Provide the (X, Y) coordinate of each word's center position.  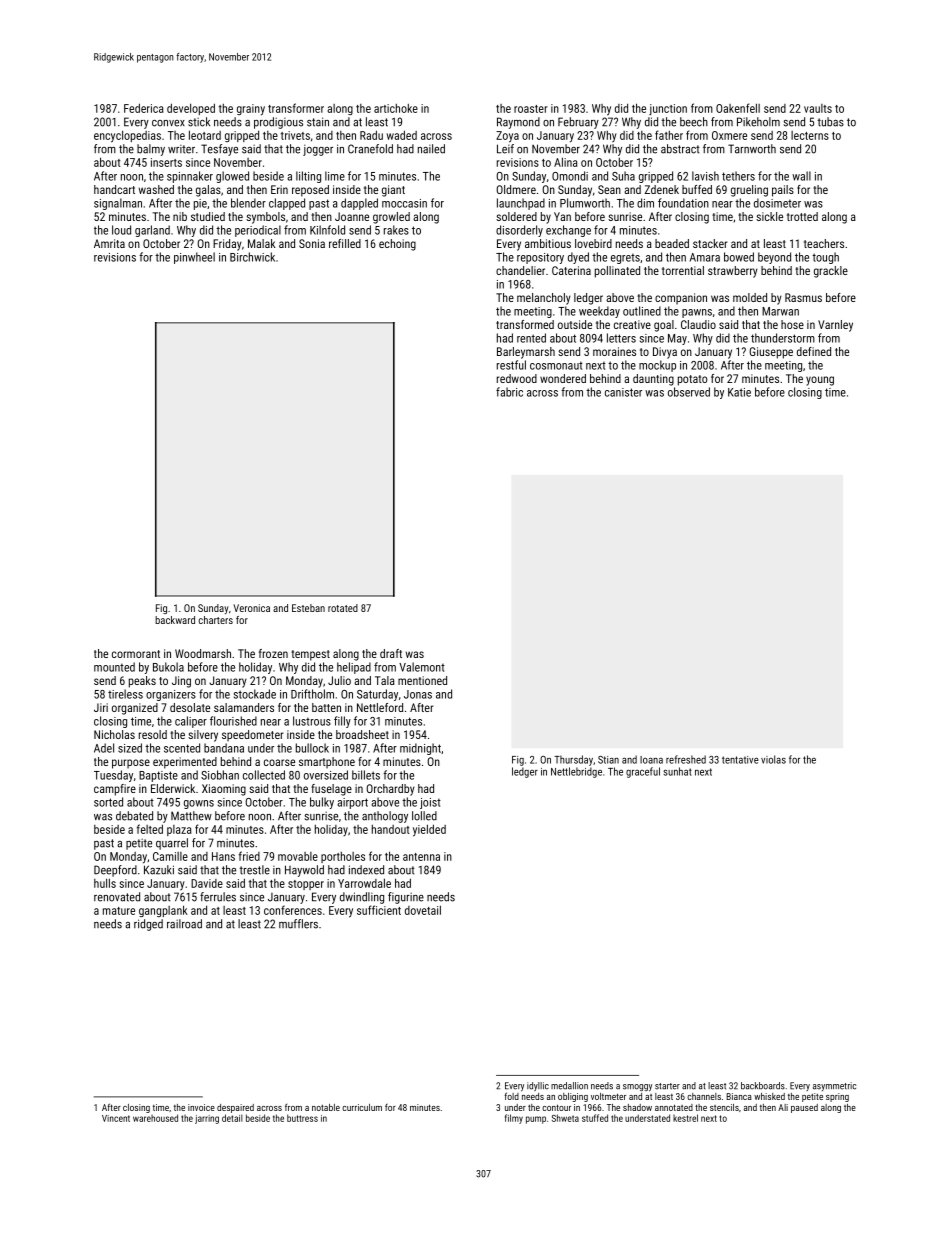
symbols (265, 218)
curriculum (362, 1107)
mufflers (298, 924)
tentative (740, 760)
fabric (509, 392)
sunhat (677, 771)
